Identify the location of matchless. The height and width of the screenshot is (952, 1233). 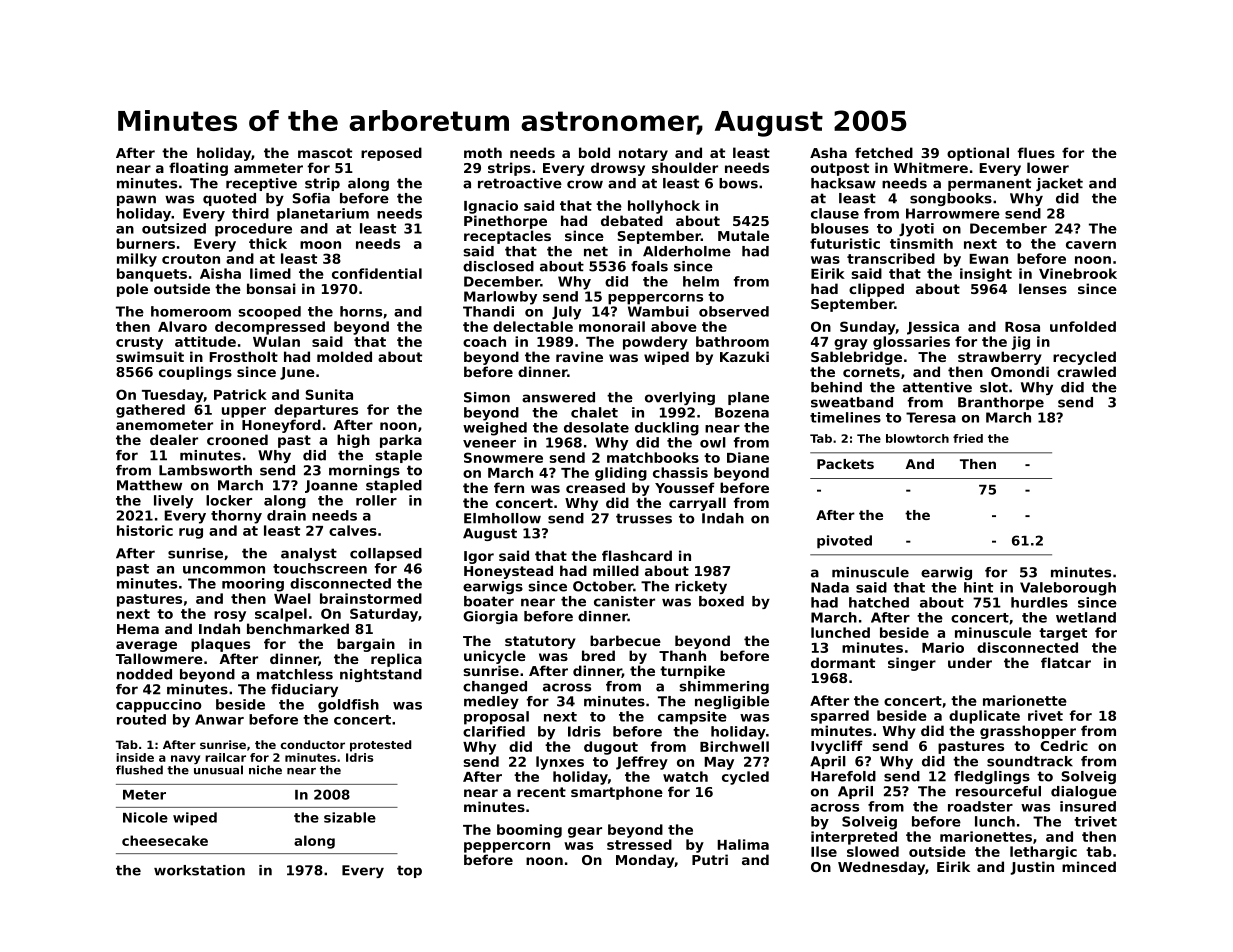
(295, 674).
